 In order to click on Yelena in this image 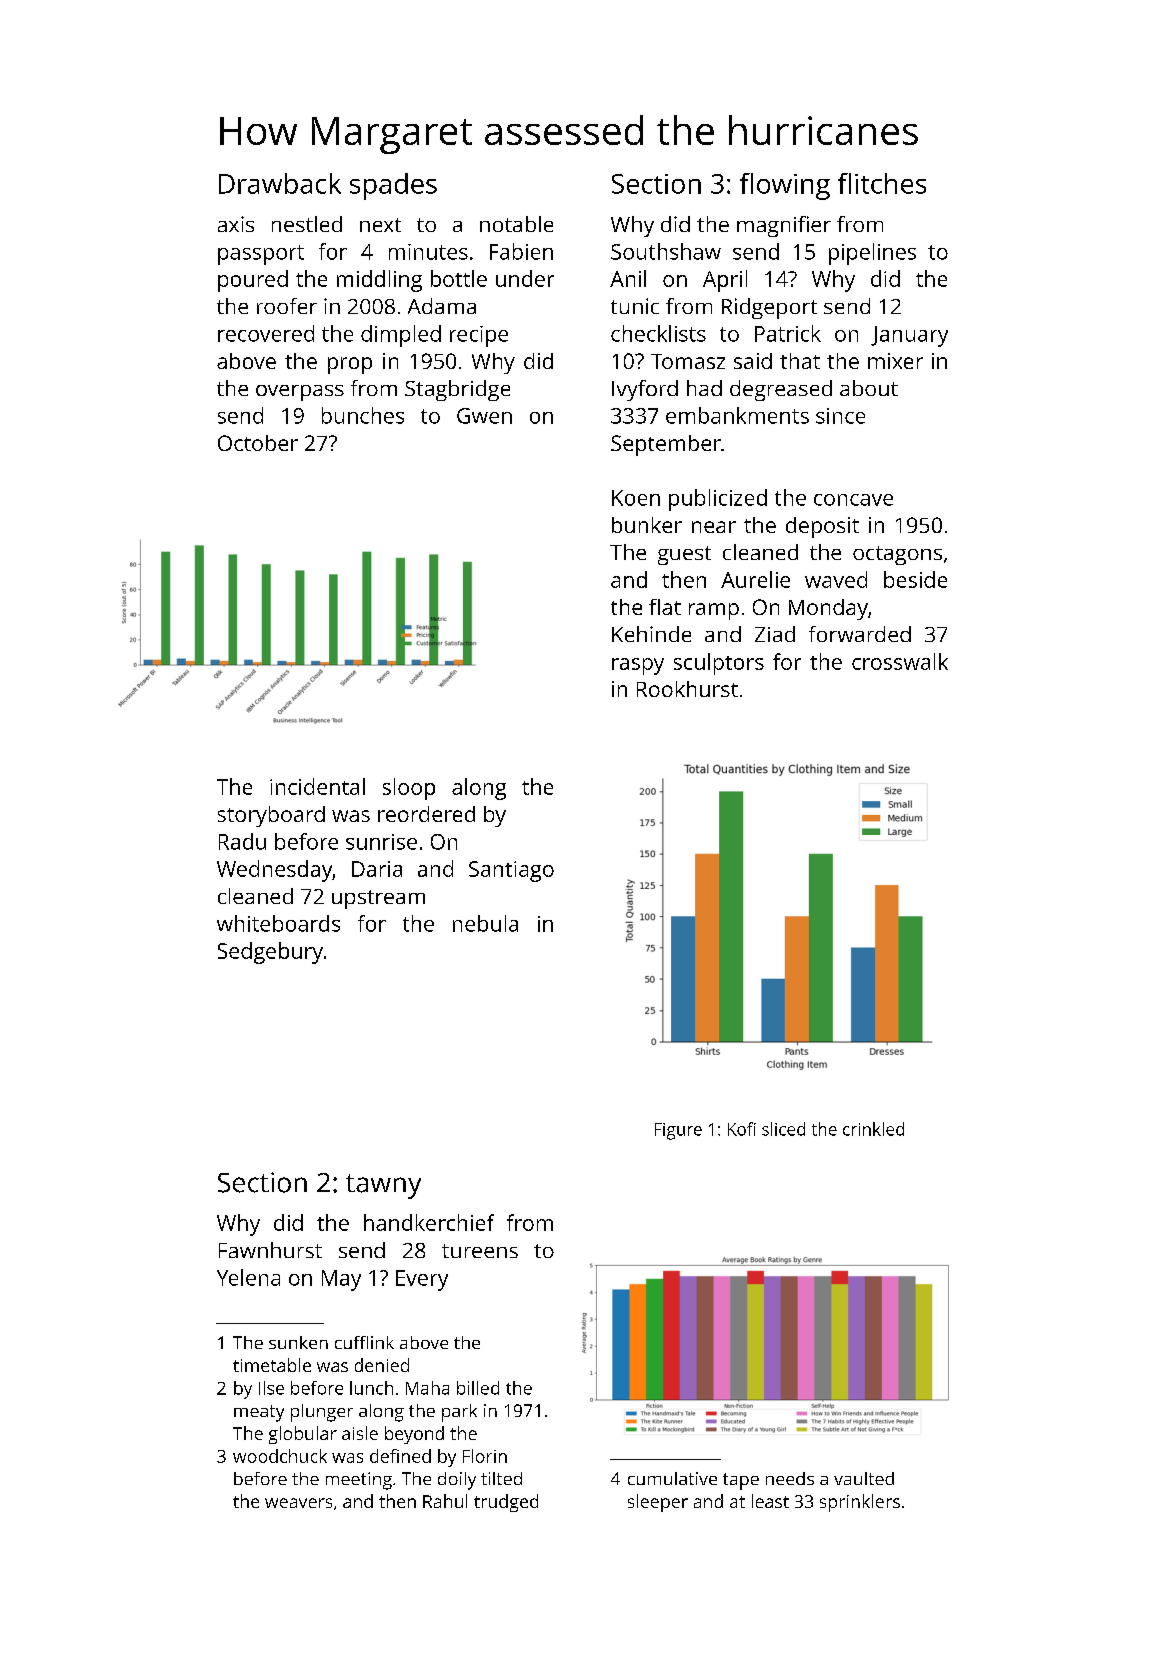, I will do `click(248, 1277)`.
